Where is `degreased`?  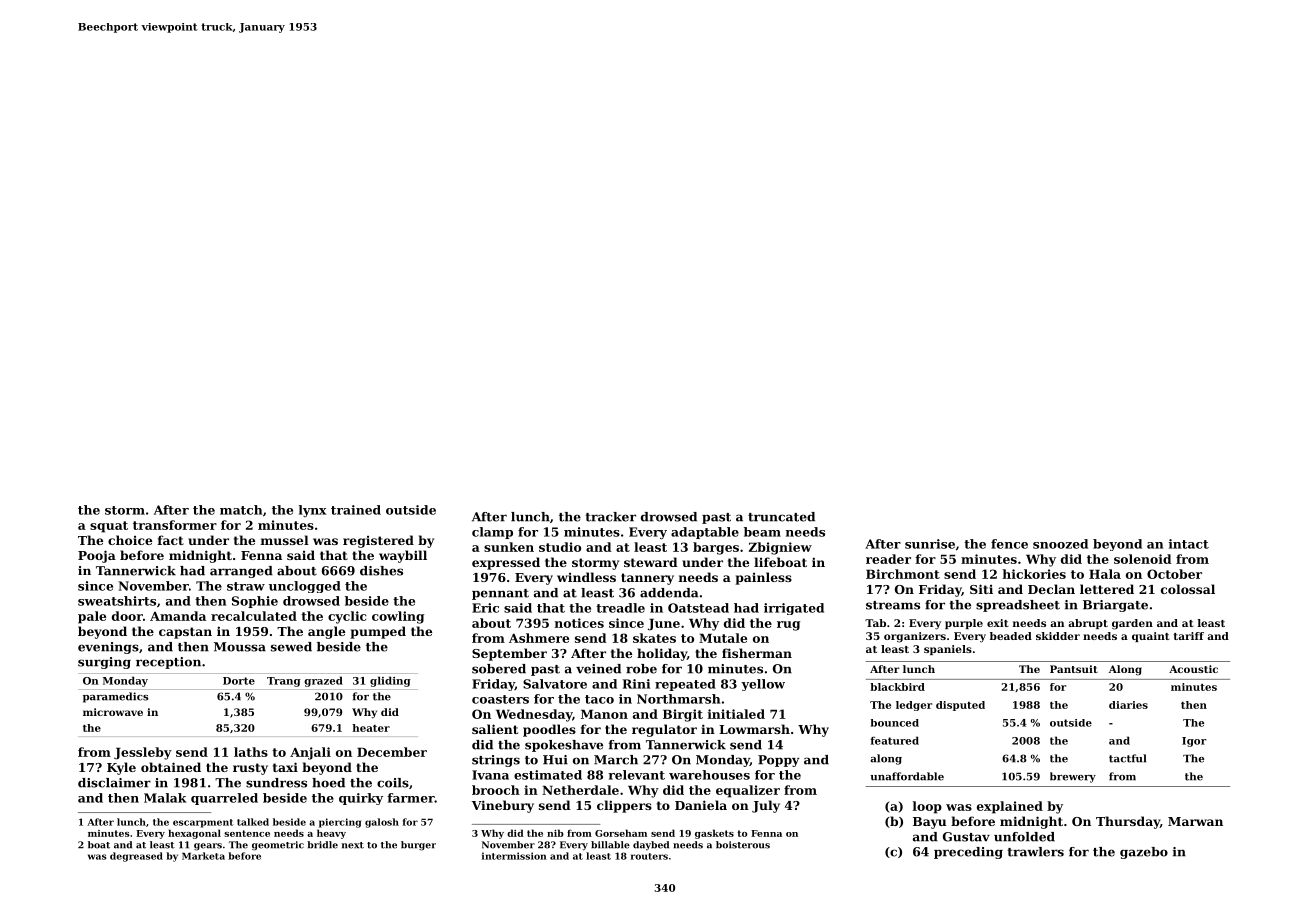
degreased is located at coordinates (136, 857).
